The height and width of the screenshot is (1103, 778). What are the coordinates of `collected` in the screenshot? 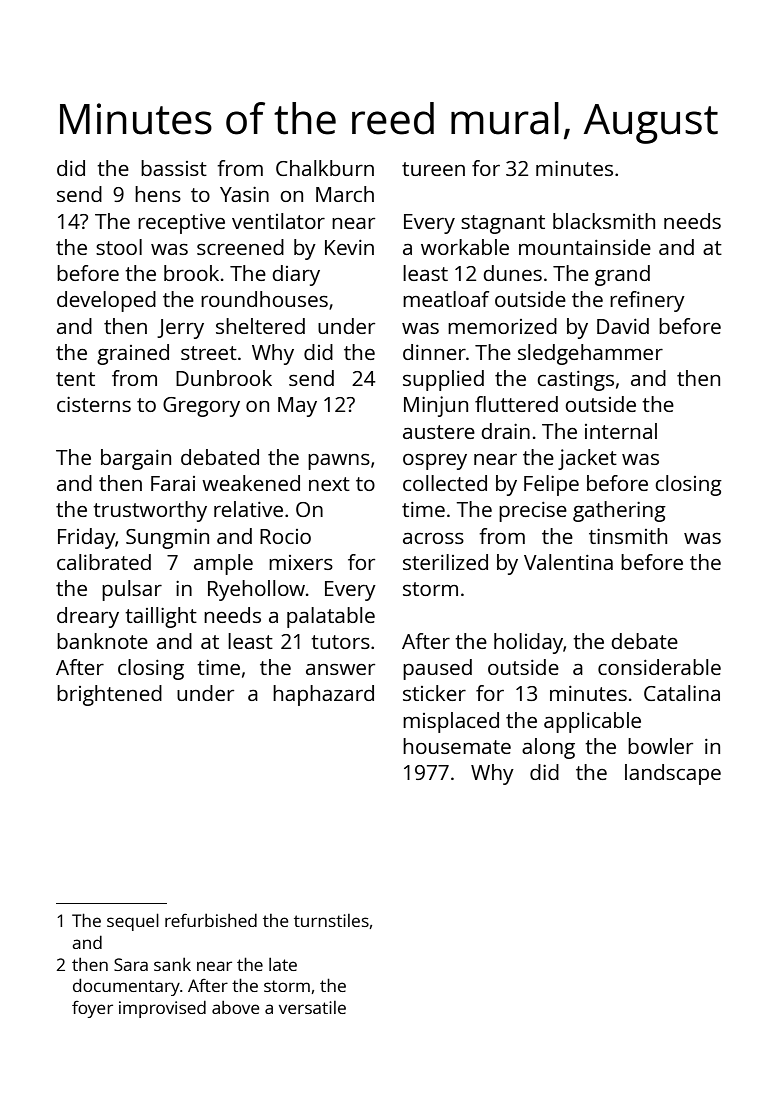 It's located at (445, 483).
